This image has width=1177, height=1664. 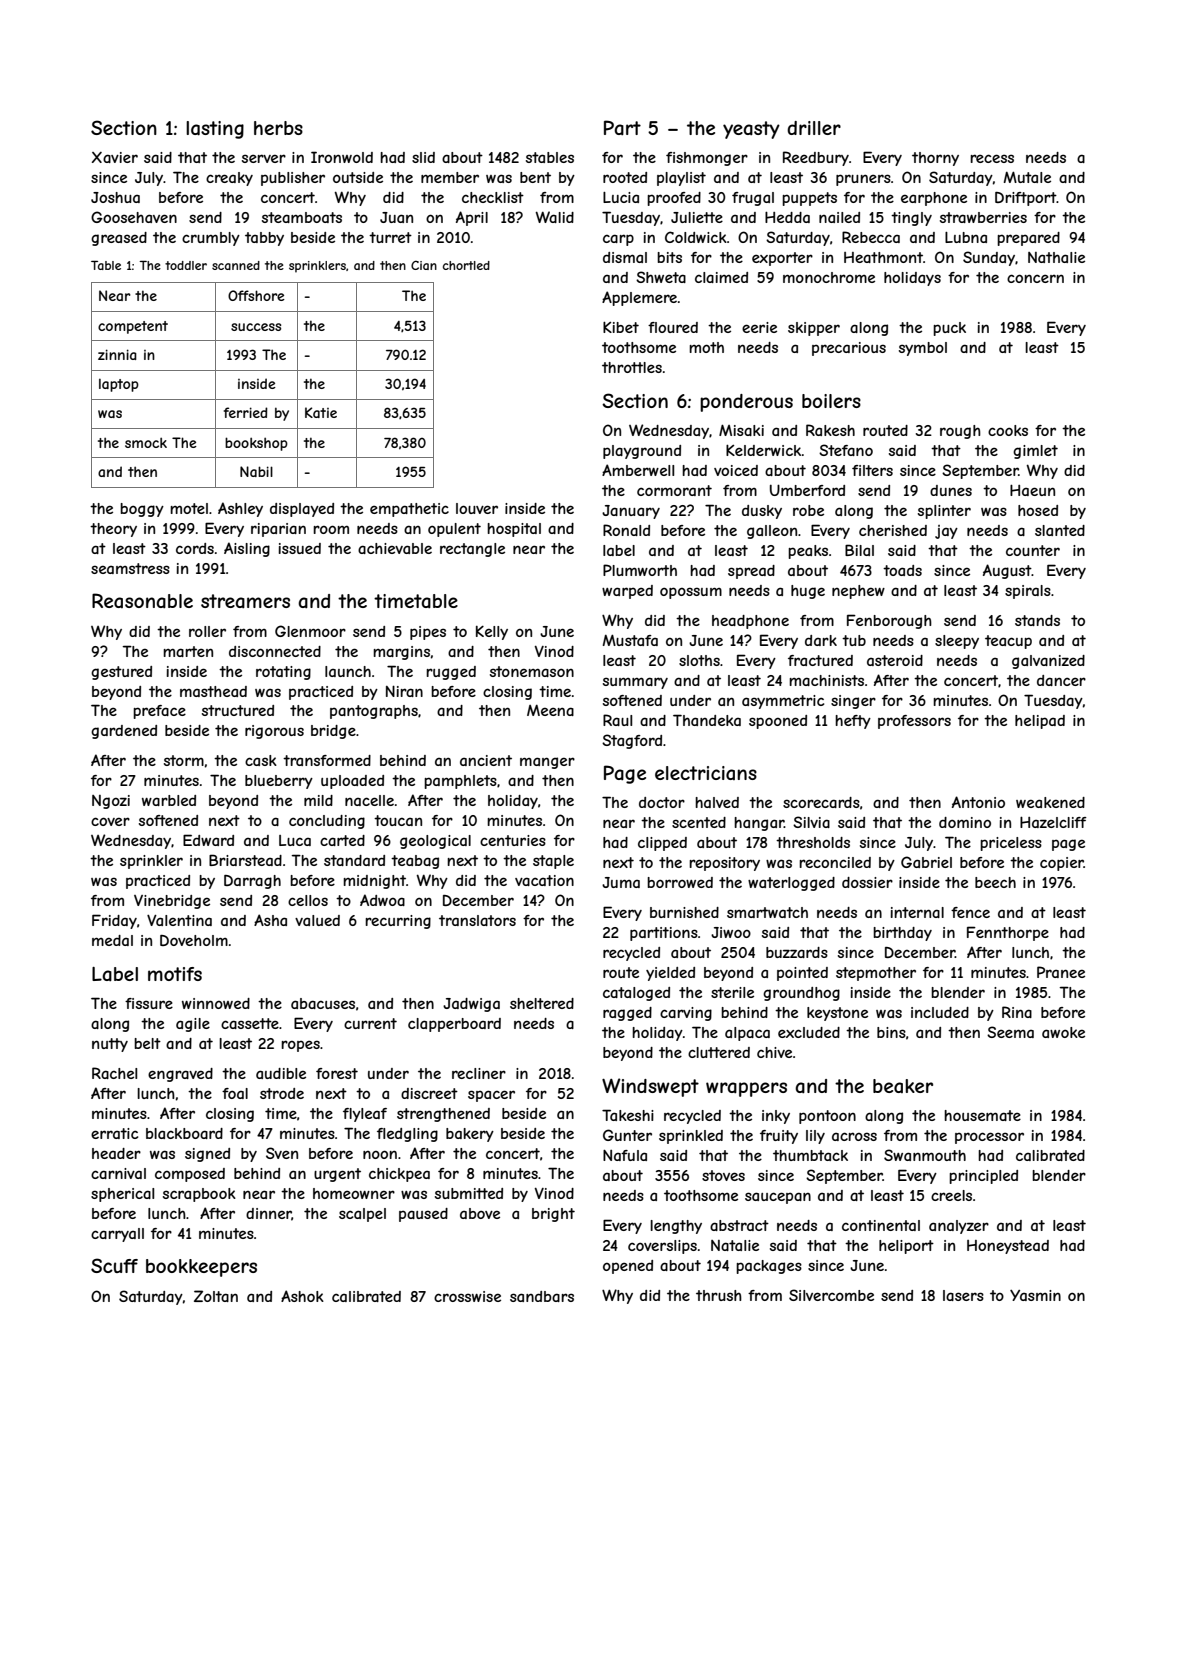 What do you see at coordinates (362, 1215) in the image?
I see `scalpel` at bounding box center [362, 1215].
